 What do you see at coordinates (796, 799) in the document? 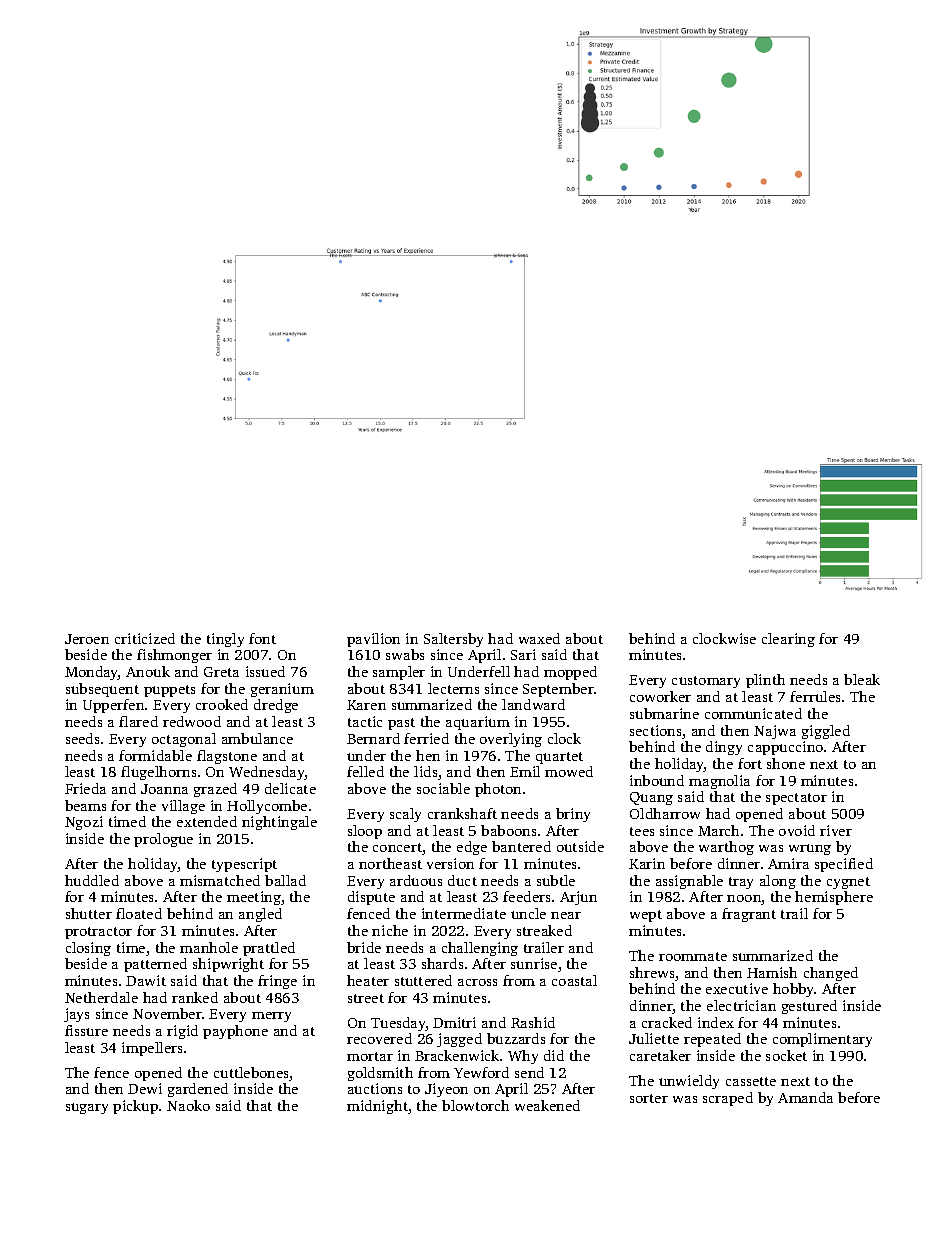
I see `spectator` at bounding box center [796, 799].
